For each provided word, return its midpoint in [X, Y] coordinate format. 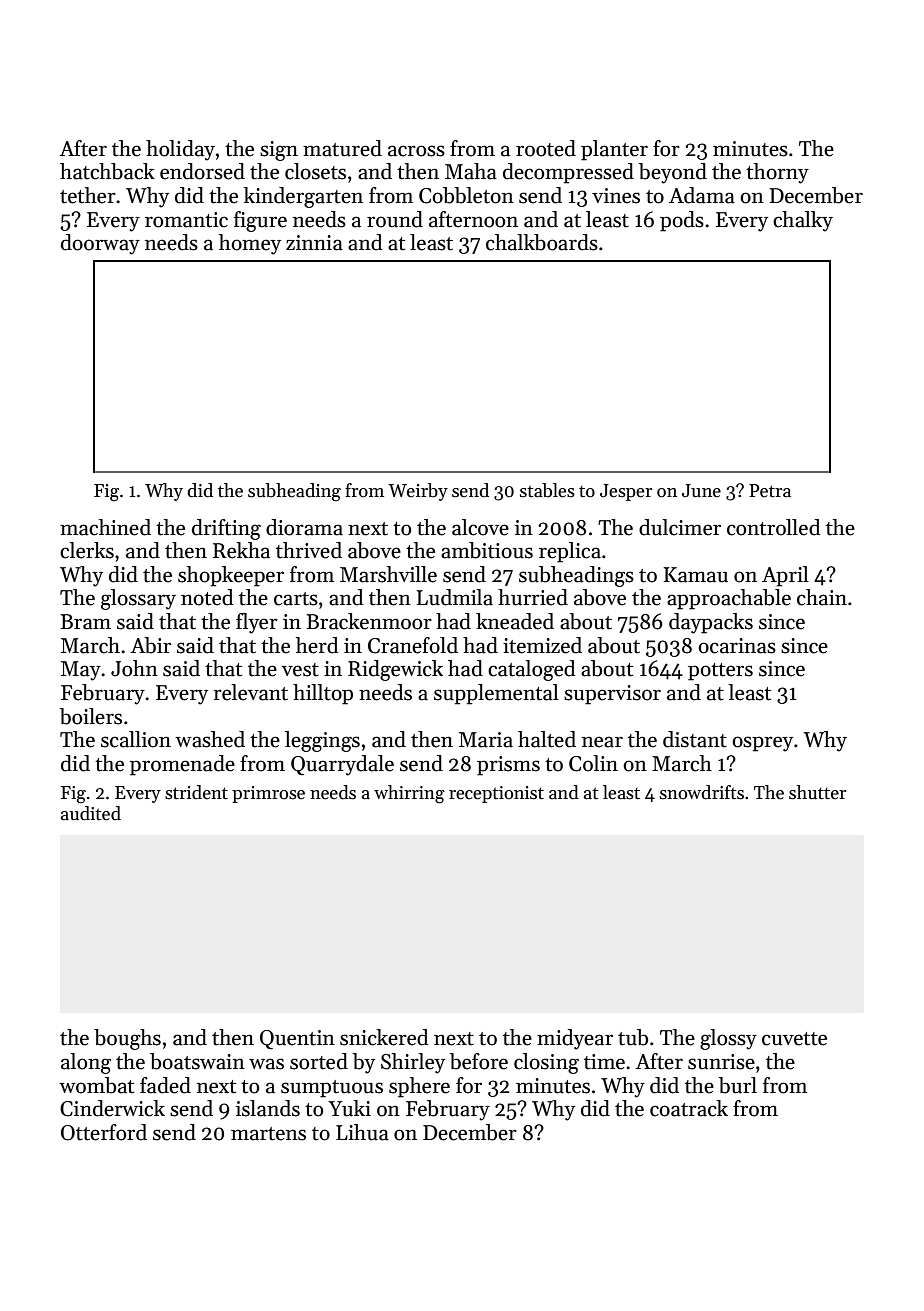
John [134, 668]
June [701, 491]
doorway [100, 244]
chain [822, 597]
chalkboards [542, 242]
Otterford [104, 1132]
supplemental [496, 694]
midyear [575, 1039]
